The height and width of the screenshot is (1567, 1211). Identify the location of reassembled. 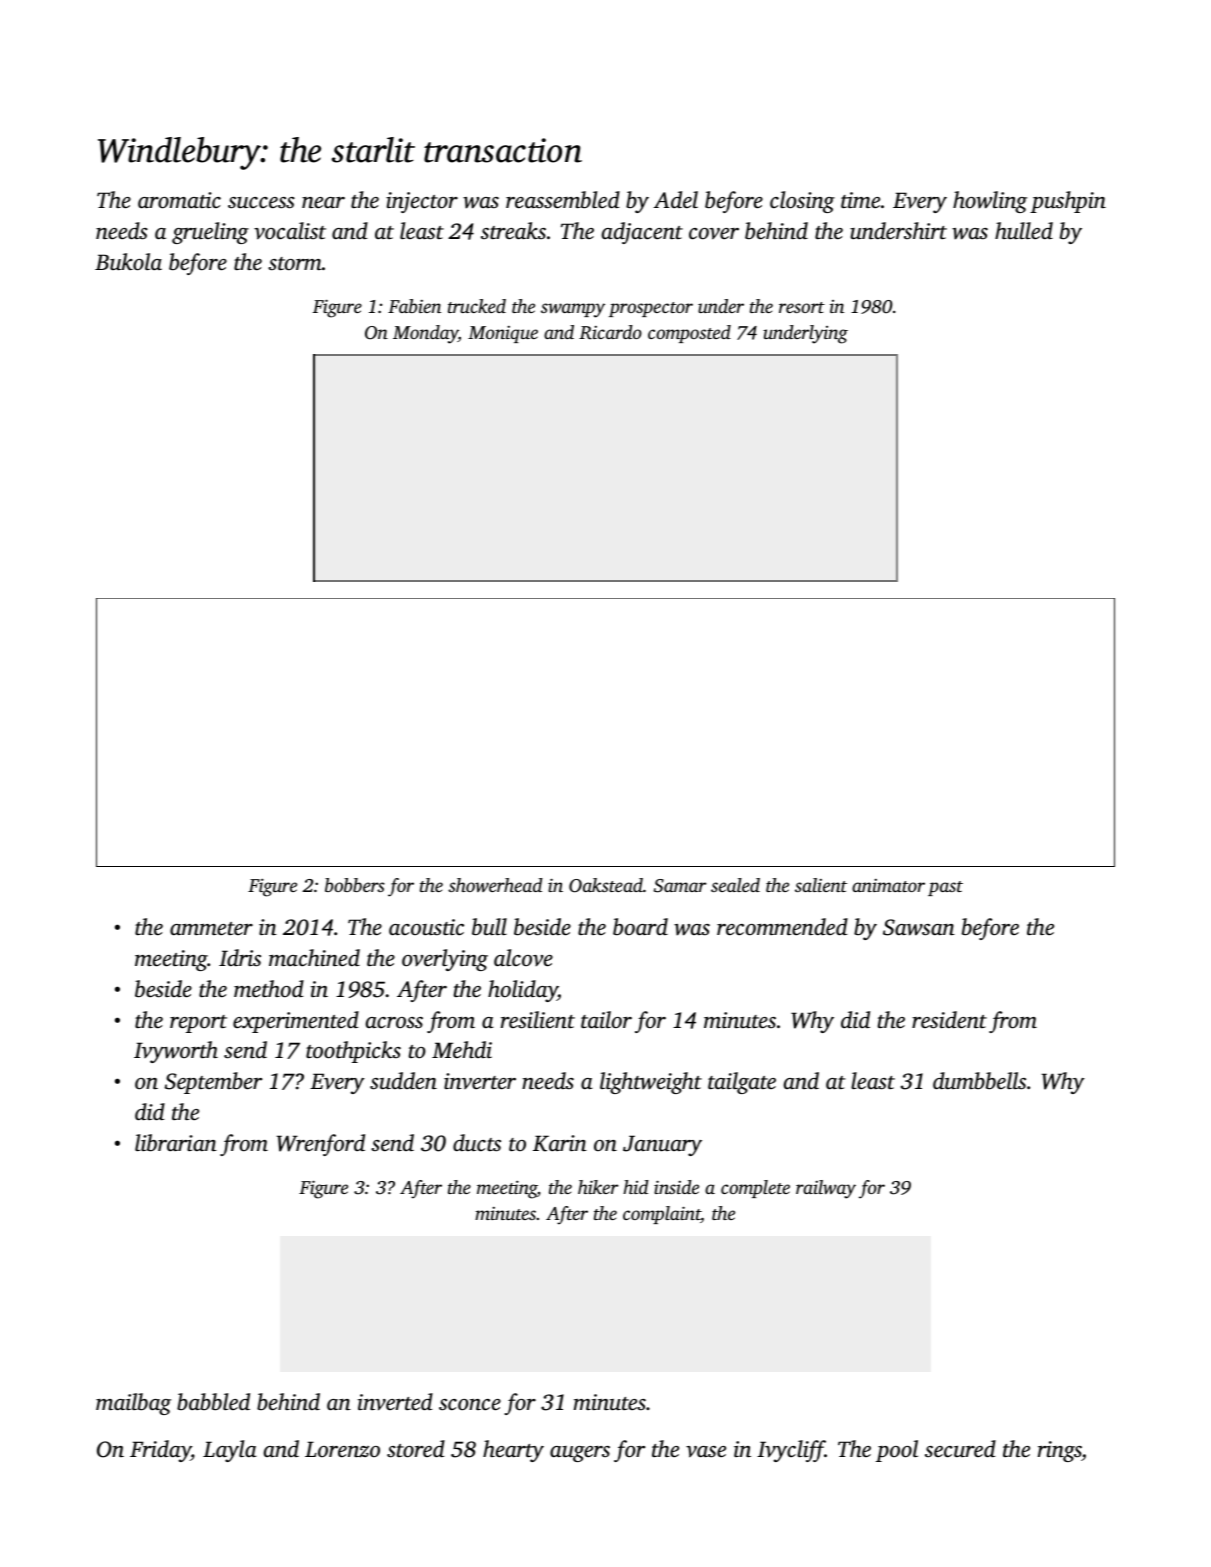
(563, 200).
